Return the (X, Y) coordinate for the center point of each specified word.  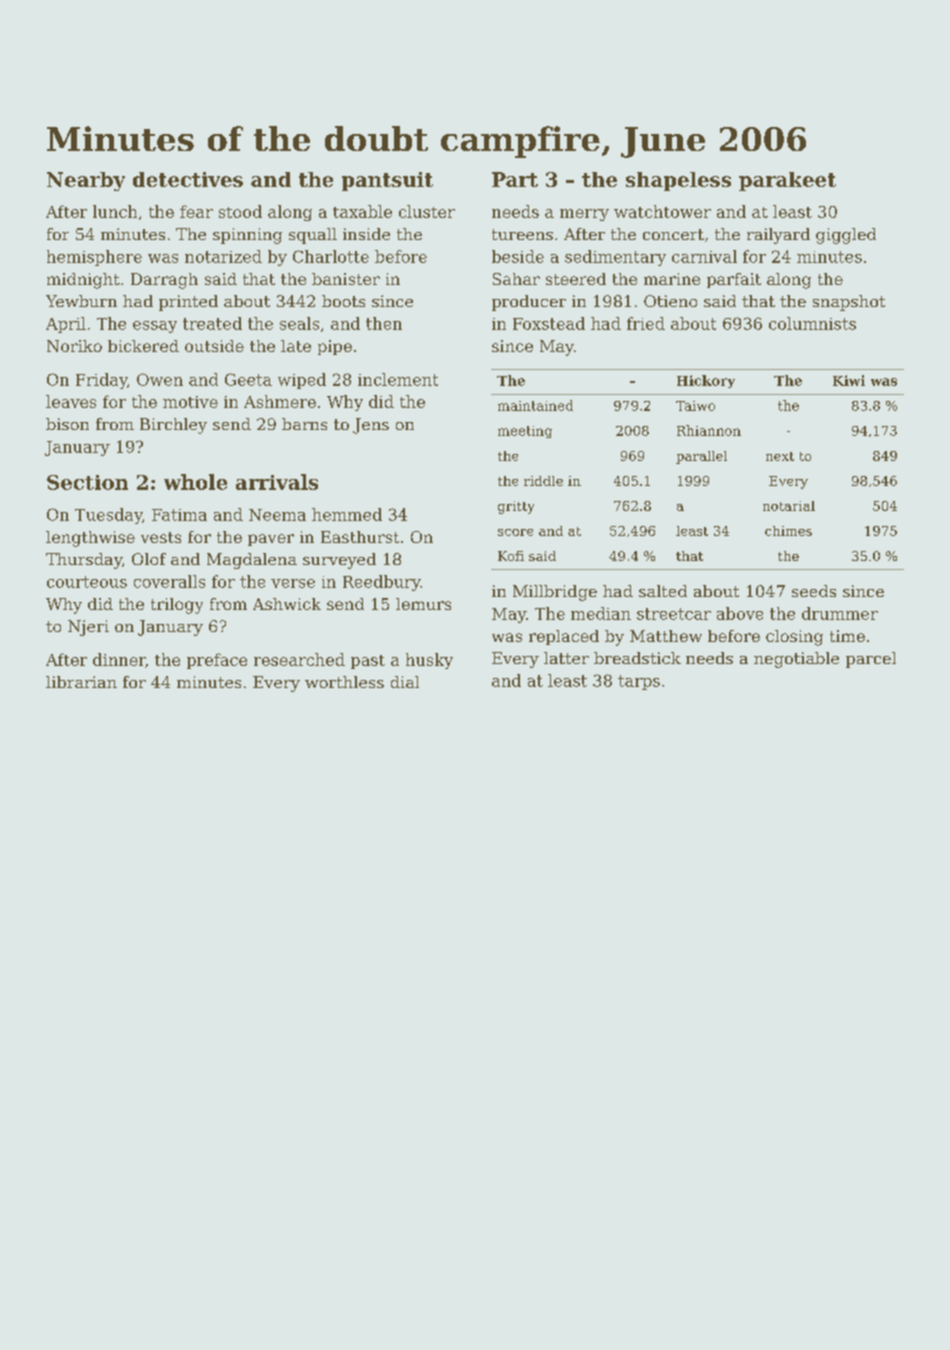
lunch (115, 211)
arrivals (277, 482)
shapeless (678, 181)
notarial (789, 506)
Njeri (88, 628)
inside (366, 234)
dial (405, 682)
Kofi (511, 556)
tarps (639, 682)
